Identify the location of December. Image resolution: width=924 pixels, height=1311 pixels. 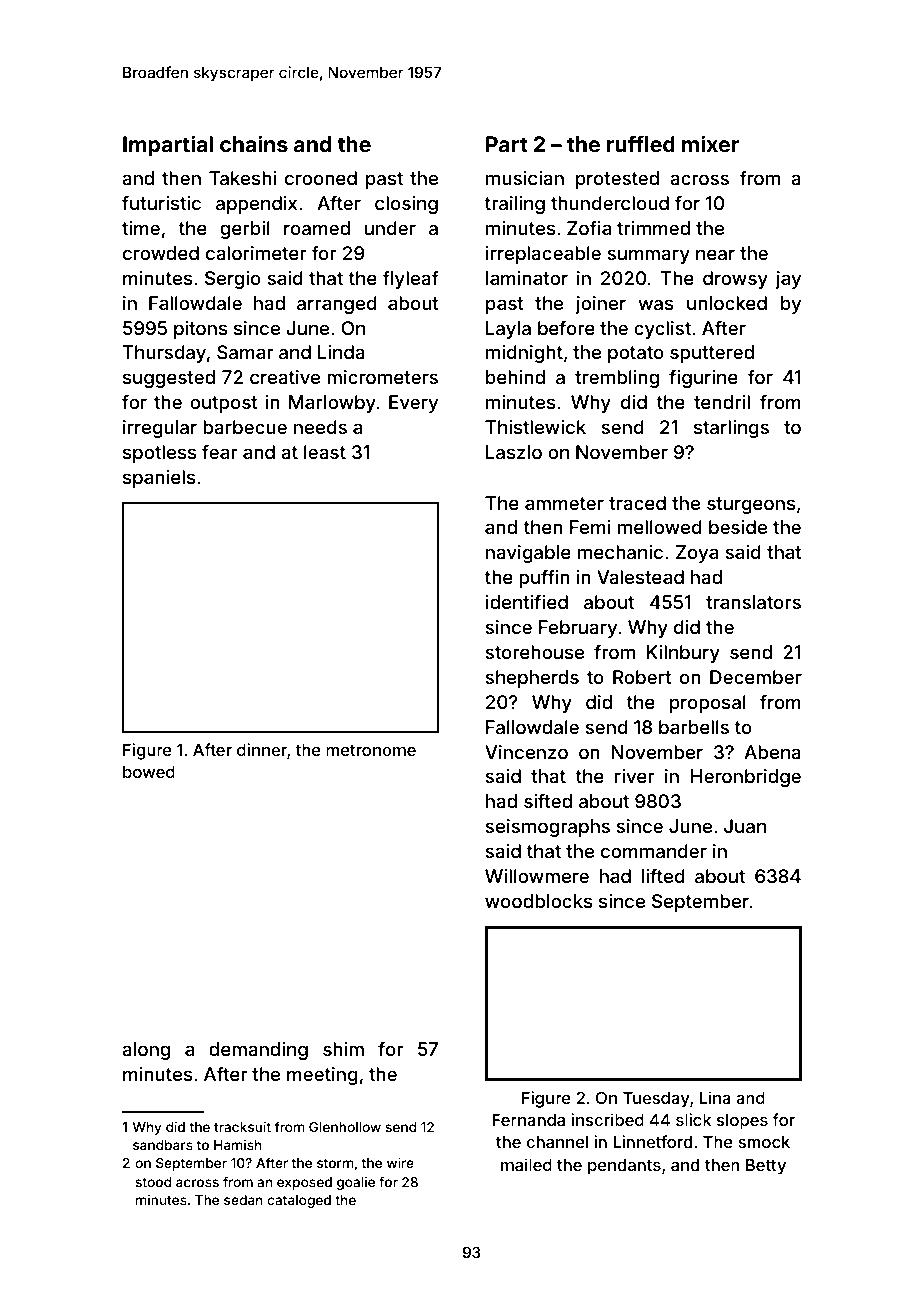
(756, 677).
